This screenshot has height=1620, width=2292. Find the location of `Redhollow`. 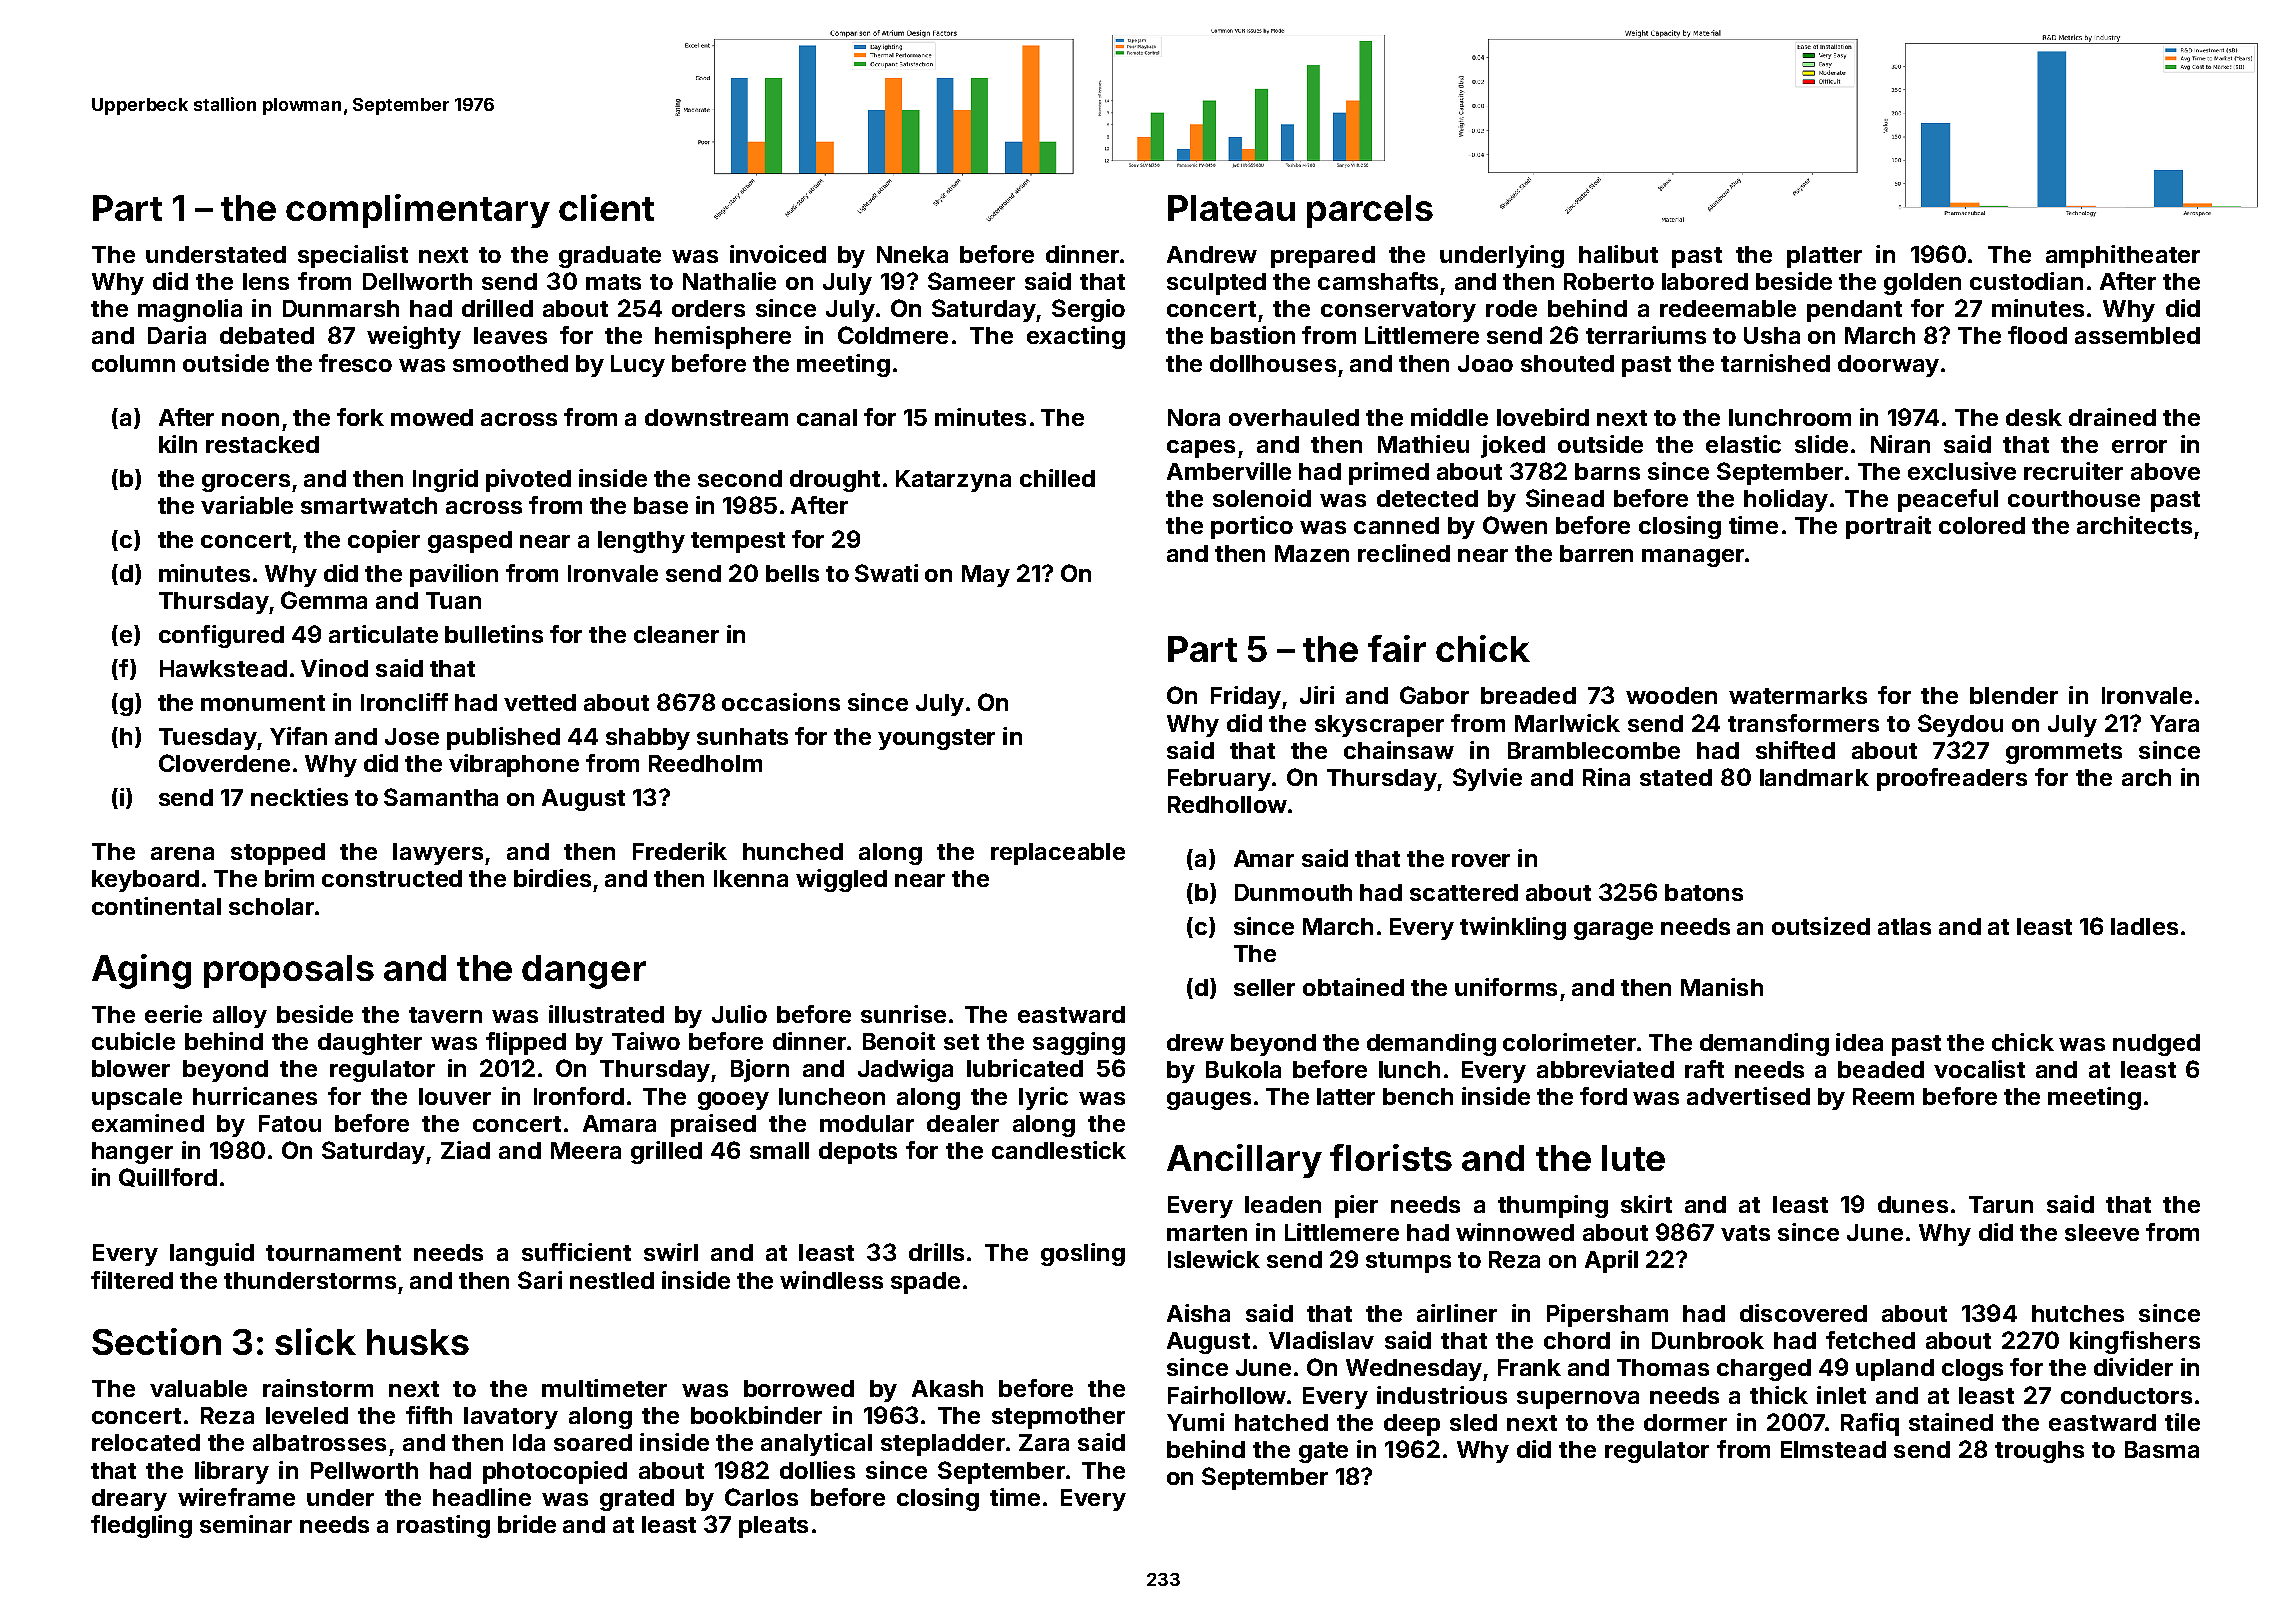

Redhollow is located at coordinates (1227, 804).
